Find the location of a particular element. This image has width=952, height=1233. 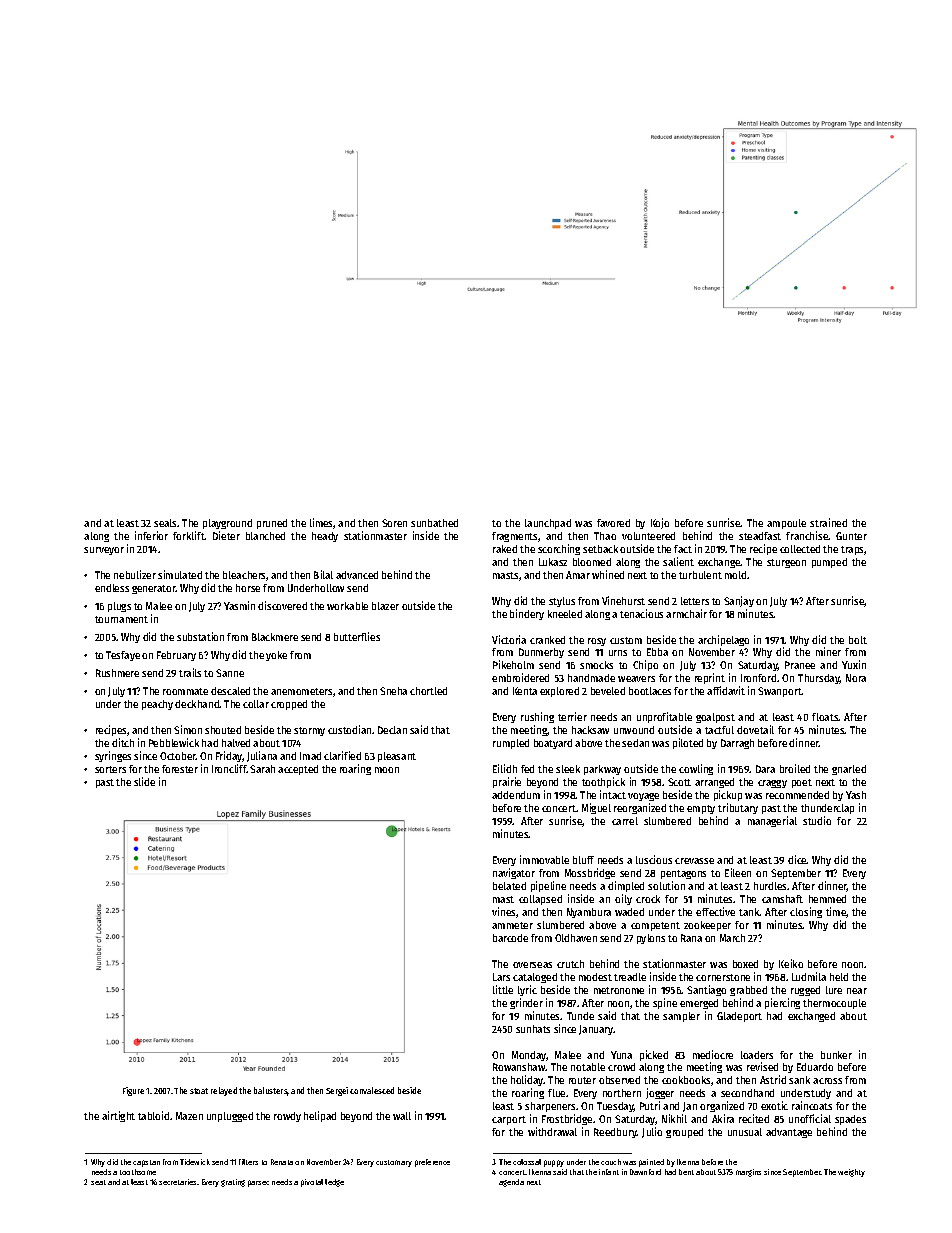

navigator is located at coordinates (514, 873).
